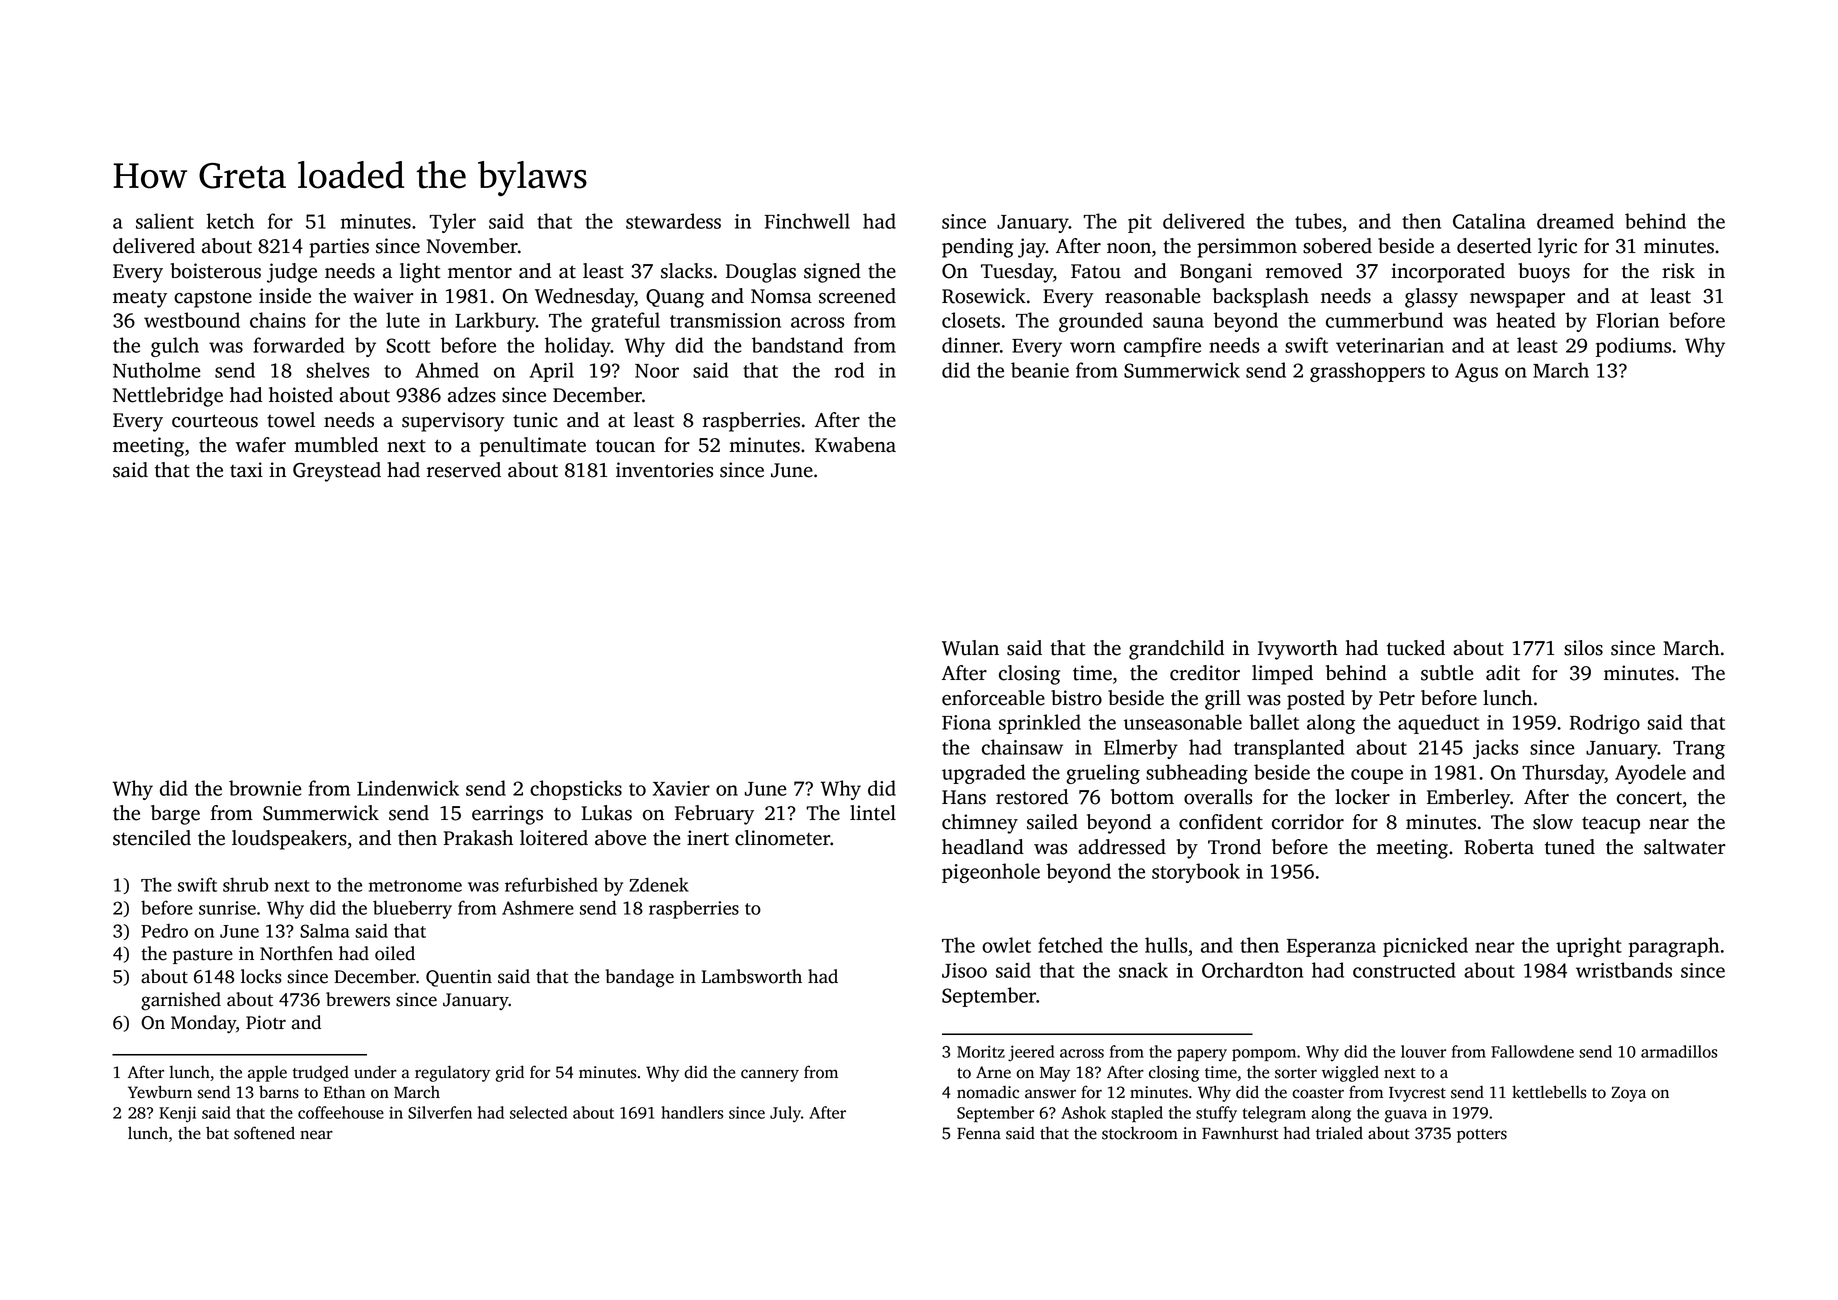  What do you see at coordinates (1439, 724) in the document?
I see `aqueduct` at bounding box center [1439, 724].
